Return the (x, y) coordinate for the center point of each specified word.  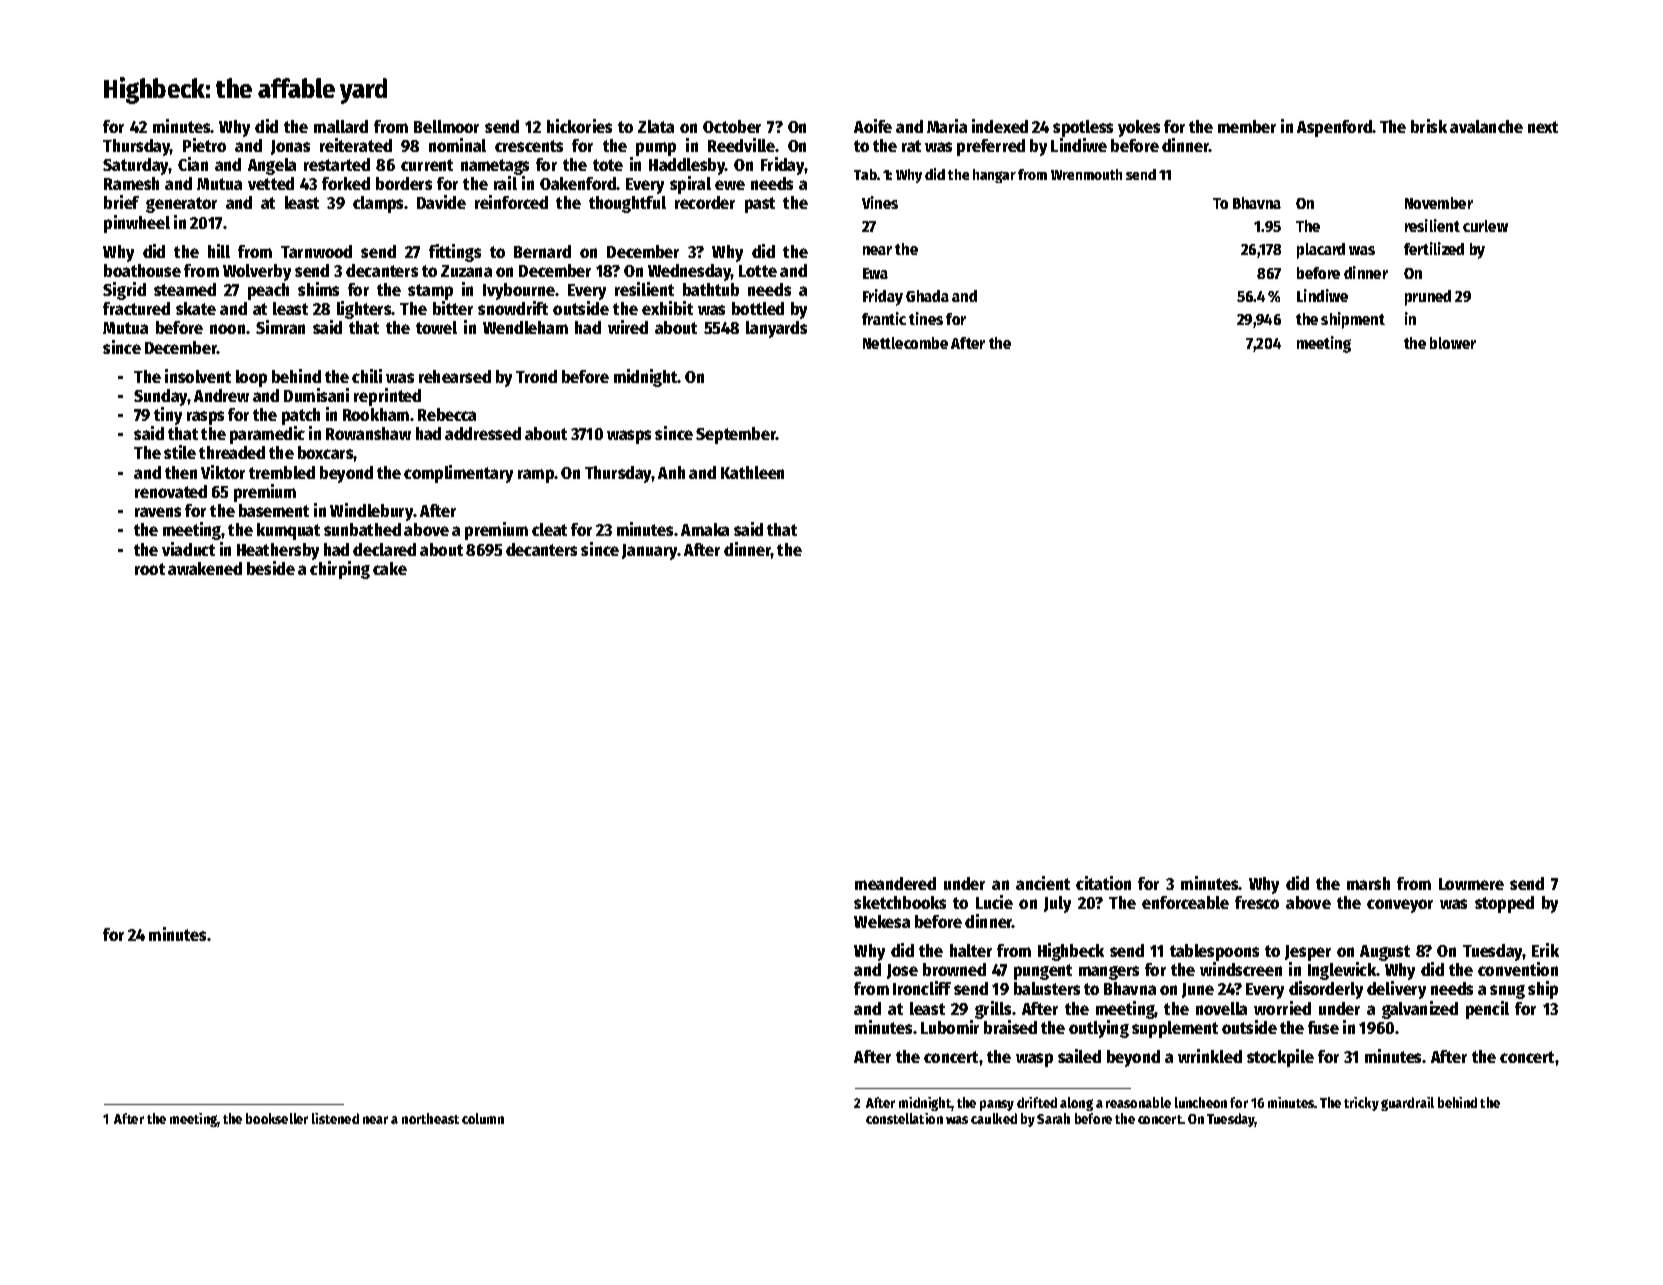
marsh (1368, 883)
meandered (895, 883)
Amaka (705, 529)
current (427, 165)
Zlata (656, 126)
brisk (1429, 126)
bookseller (277, 1118)
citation (1103, 883)
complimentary (458, 474)
